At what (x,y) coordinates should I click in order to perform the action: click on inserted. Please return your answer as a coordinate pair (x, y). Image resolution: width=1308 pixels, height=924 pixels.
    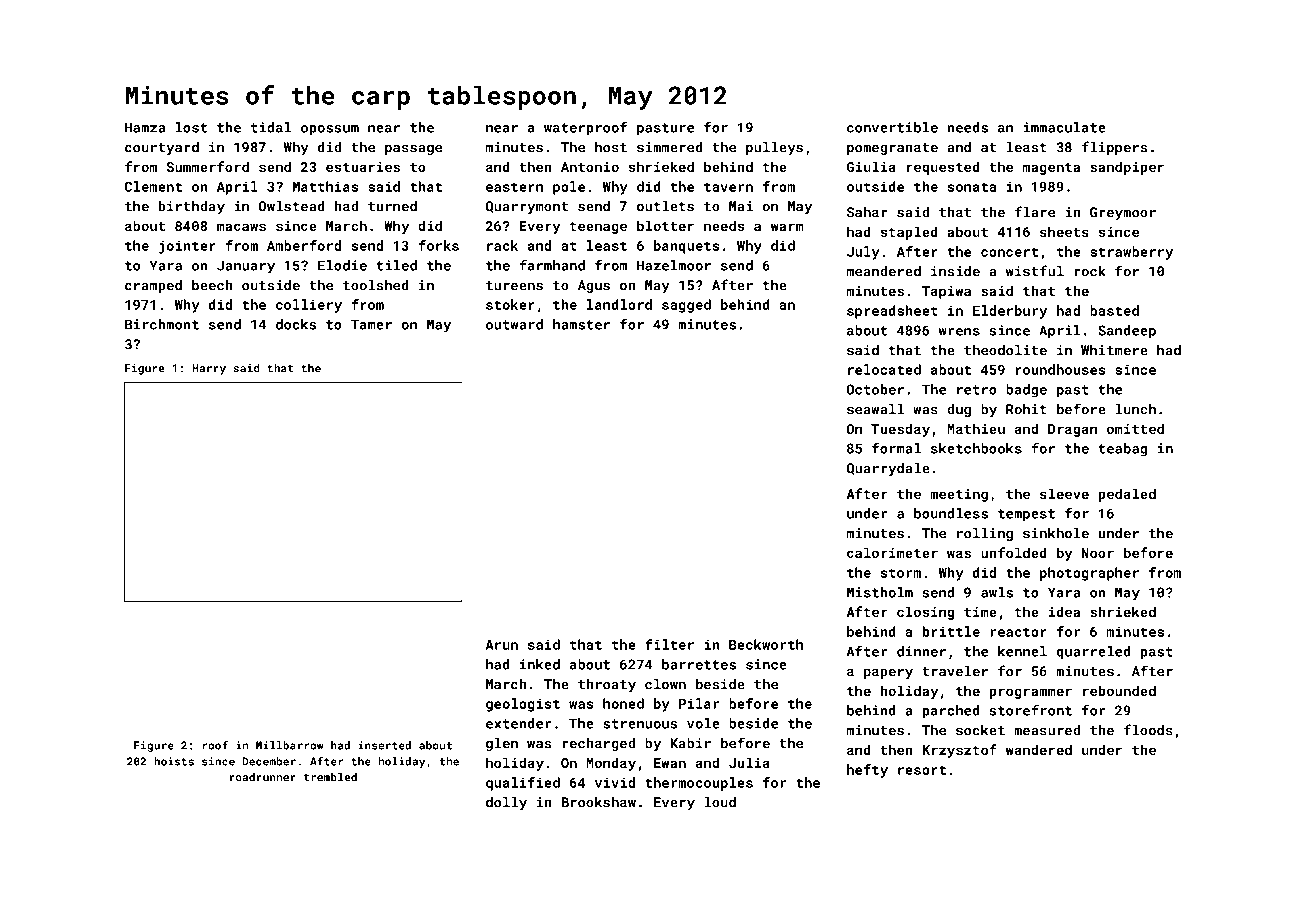
    Looking at the image, I should click on (385, 745).
